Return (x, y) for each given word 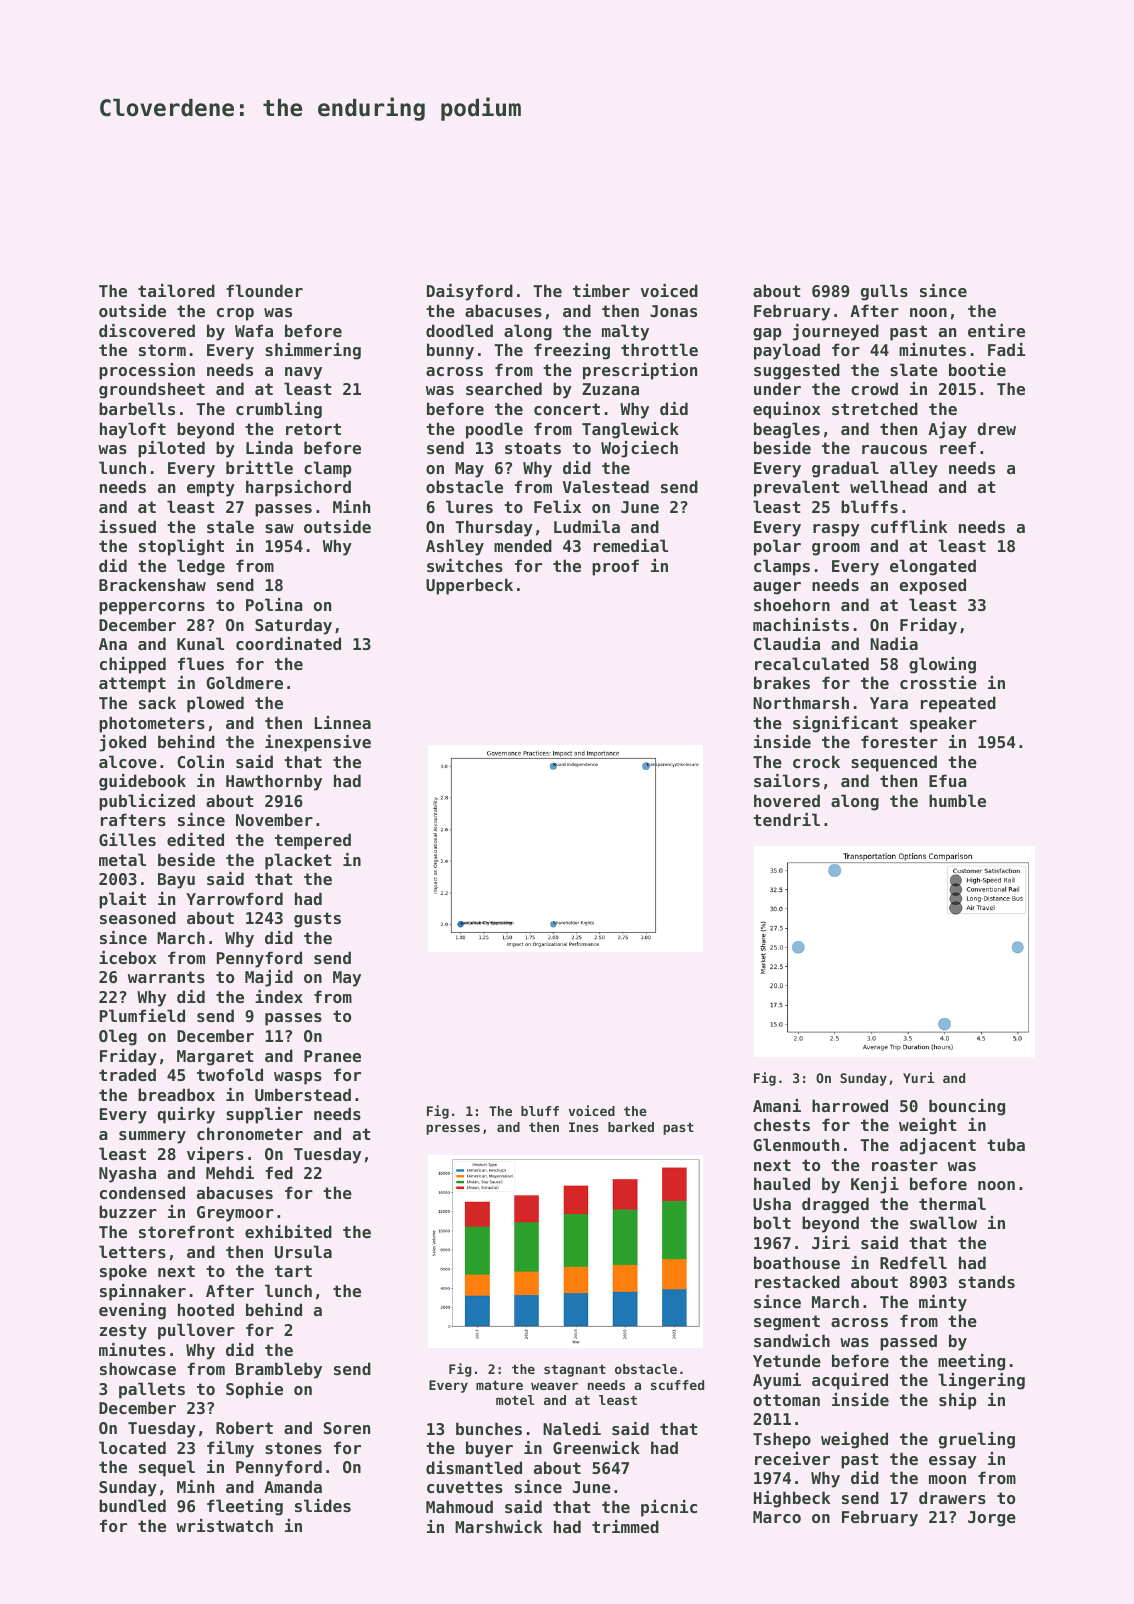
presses (453, 1129)
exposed (932, 586)
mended (523, 545)
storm (162, 350)
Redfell (913, 1262)
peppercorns (152, 608)
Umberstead (303, 1094)
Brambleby (279, 1370)
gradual (845, 469)
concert (567, 409)
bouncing (967, 1107)
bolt (772, 1222)
